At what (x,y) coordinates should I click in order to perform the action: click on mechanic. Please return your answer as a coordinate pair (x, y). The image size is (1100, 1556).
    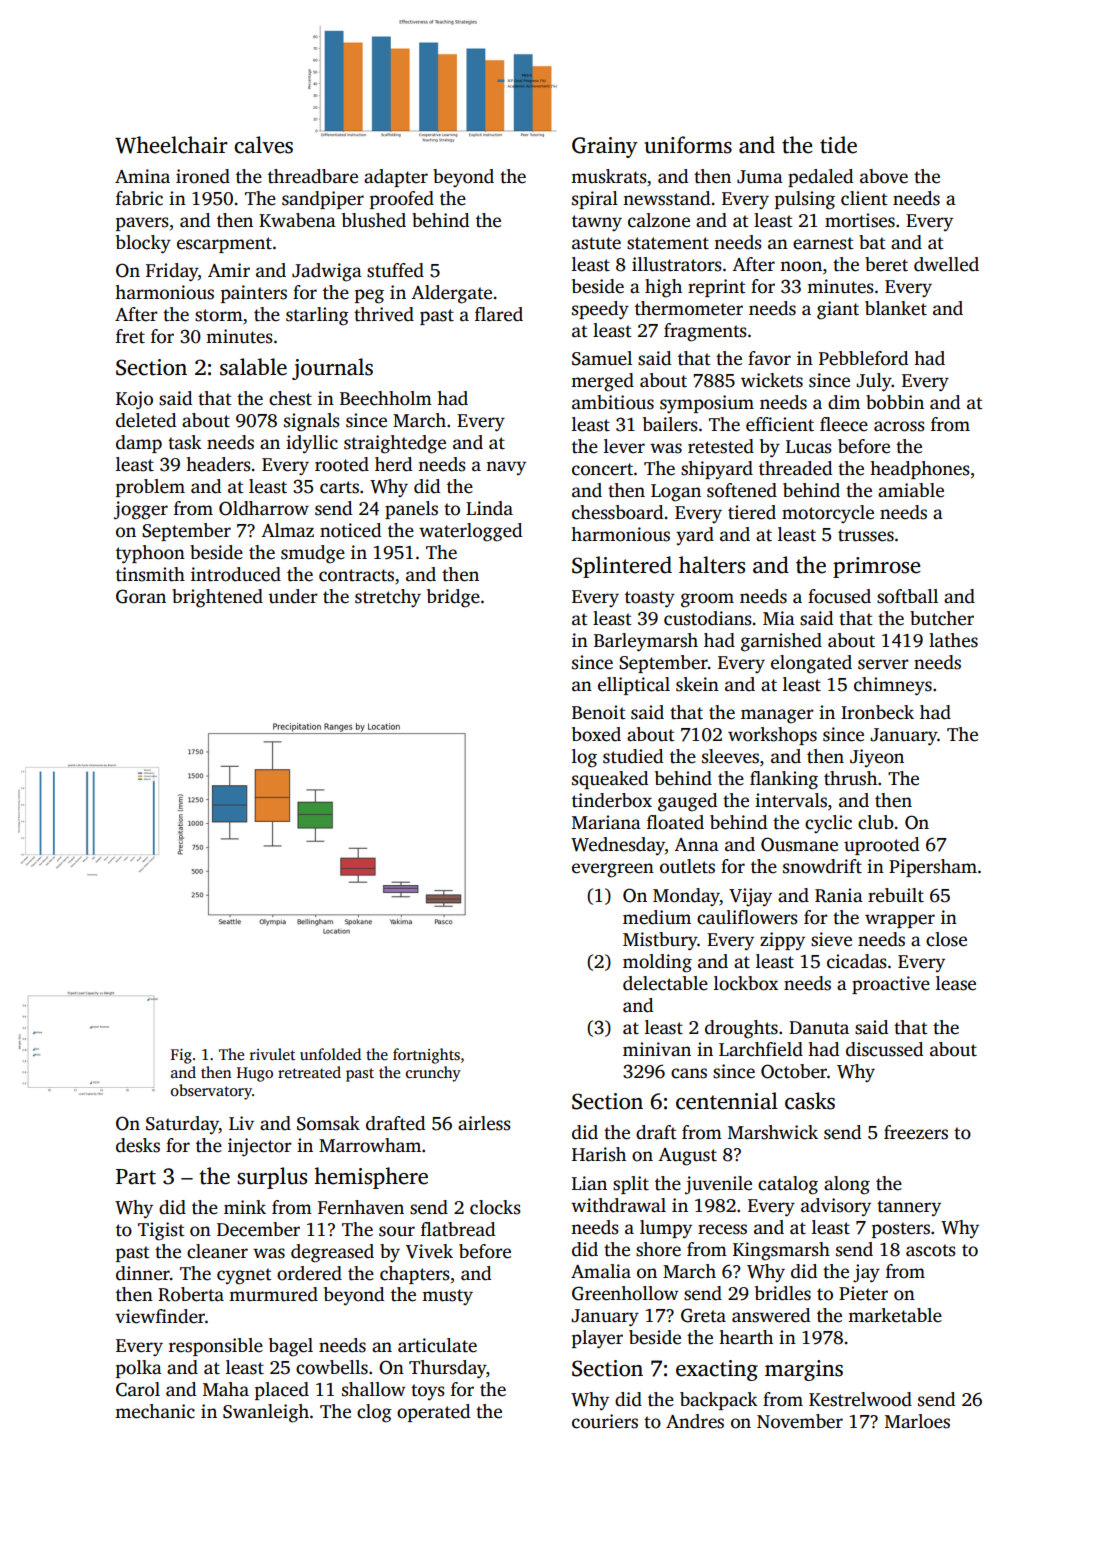
    Looking at the image, I should click on (155, 1411).
